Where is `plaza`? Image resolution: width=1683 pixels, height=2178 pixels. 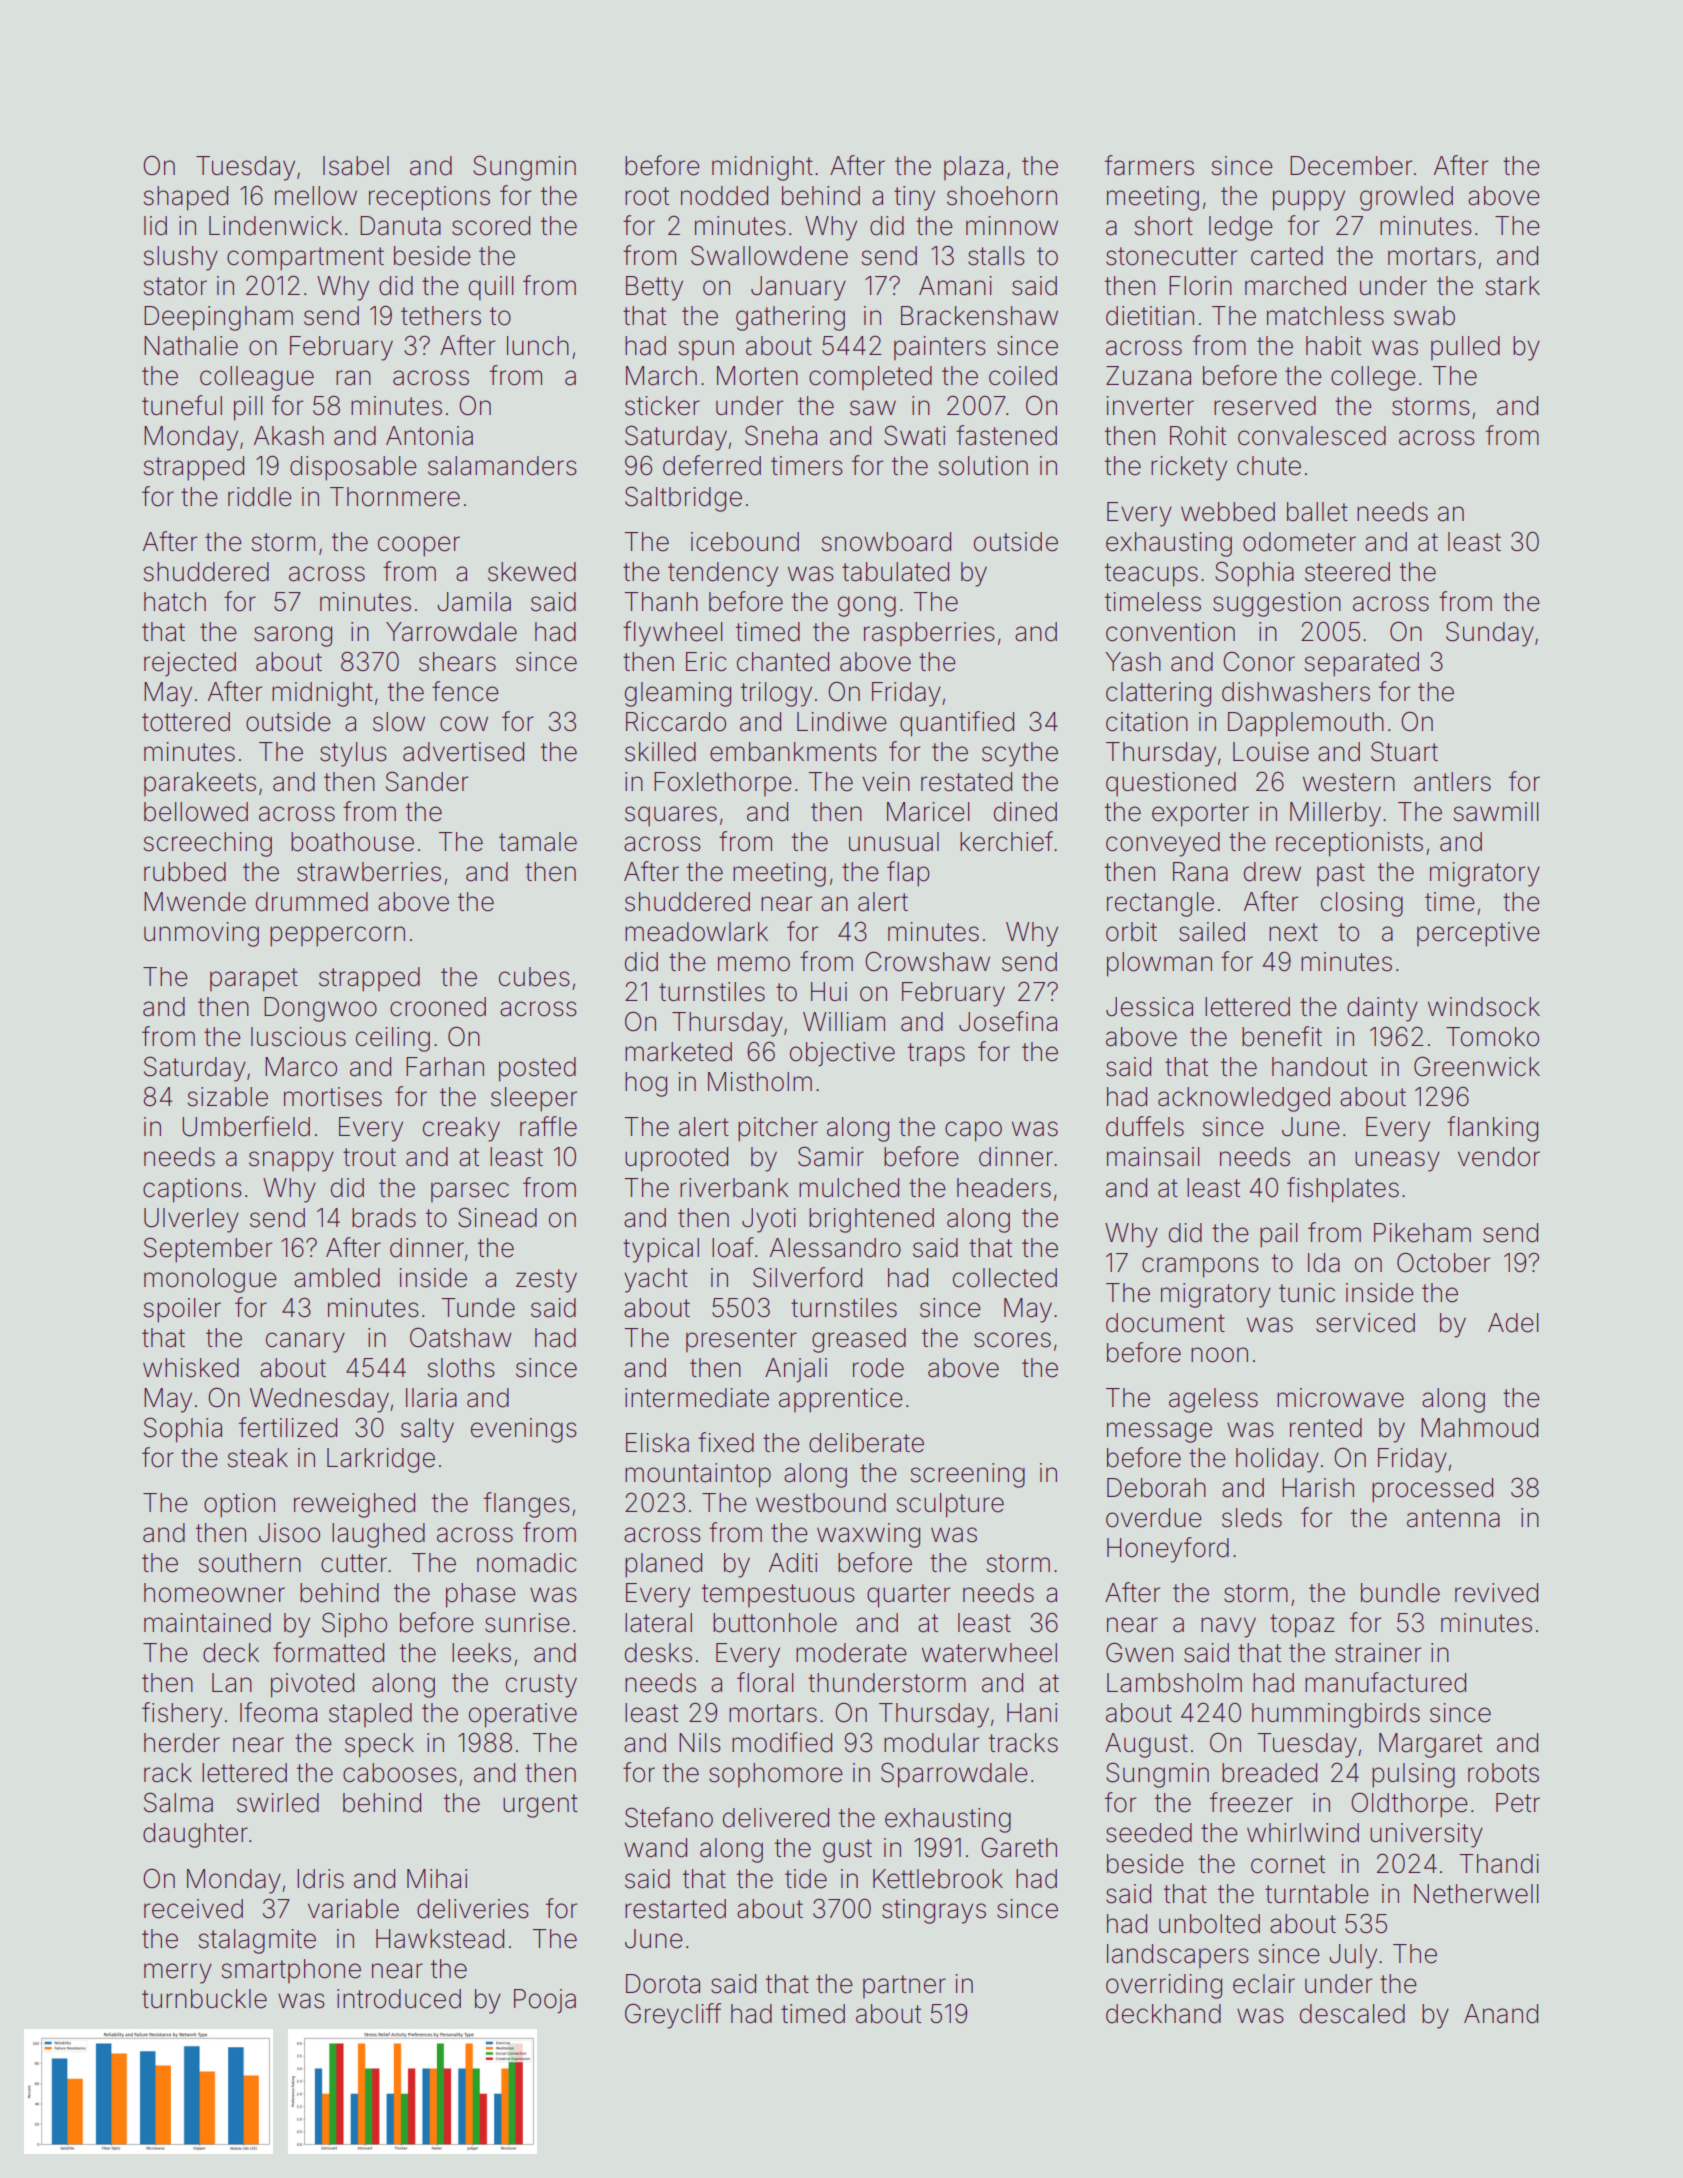 plaza is located at coordinates (973, 168).
